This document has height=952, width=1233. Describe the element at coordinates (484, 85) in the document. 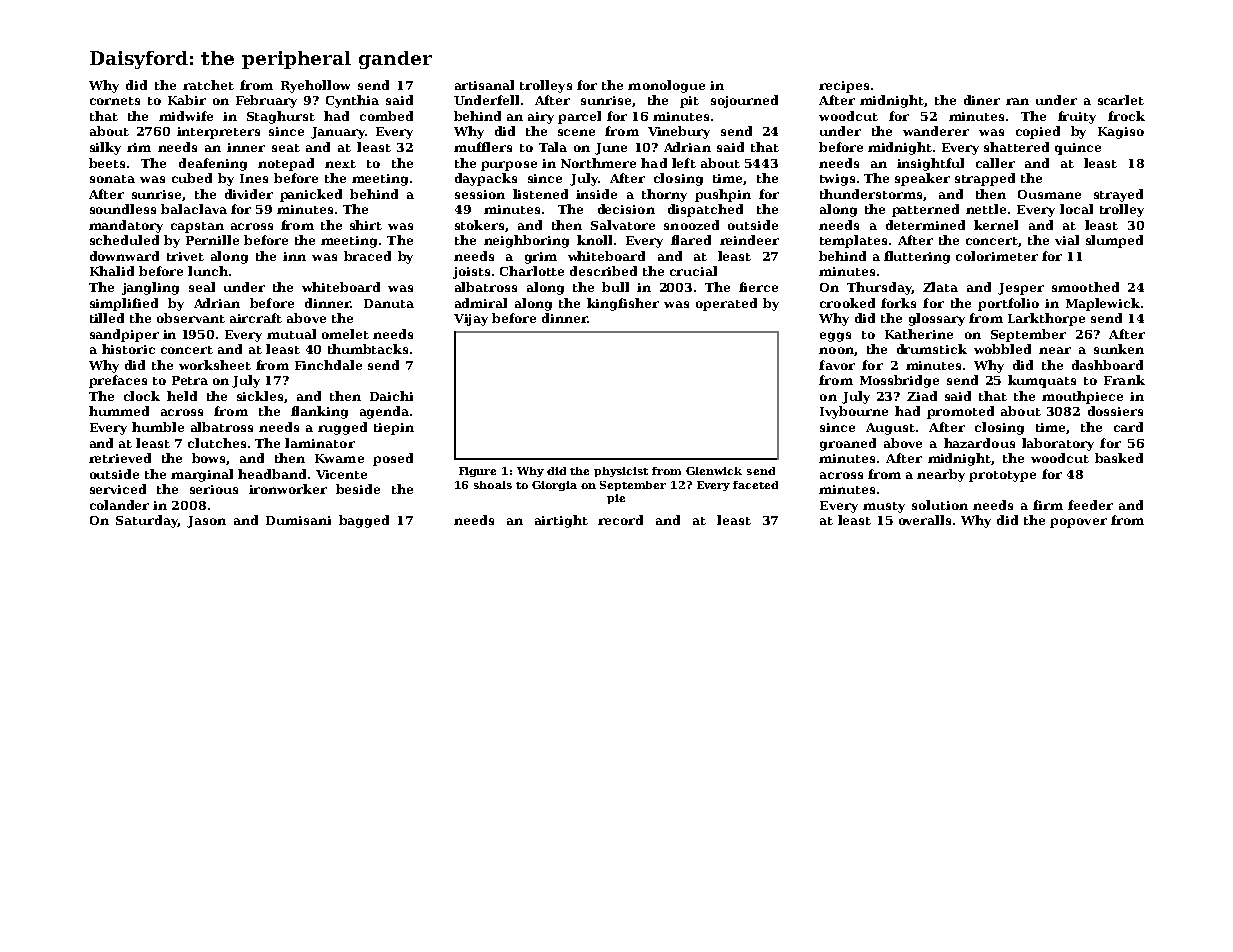

I see `artisanal` at that location.
